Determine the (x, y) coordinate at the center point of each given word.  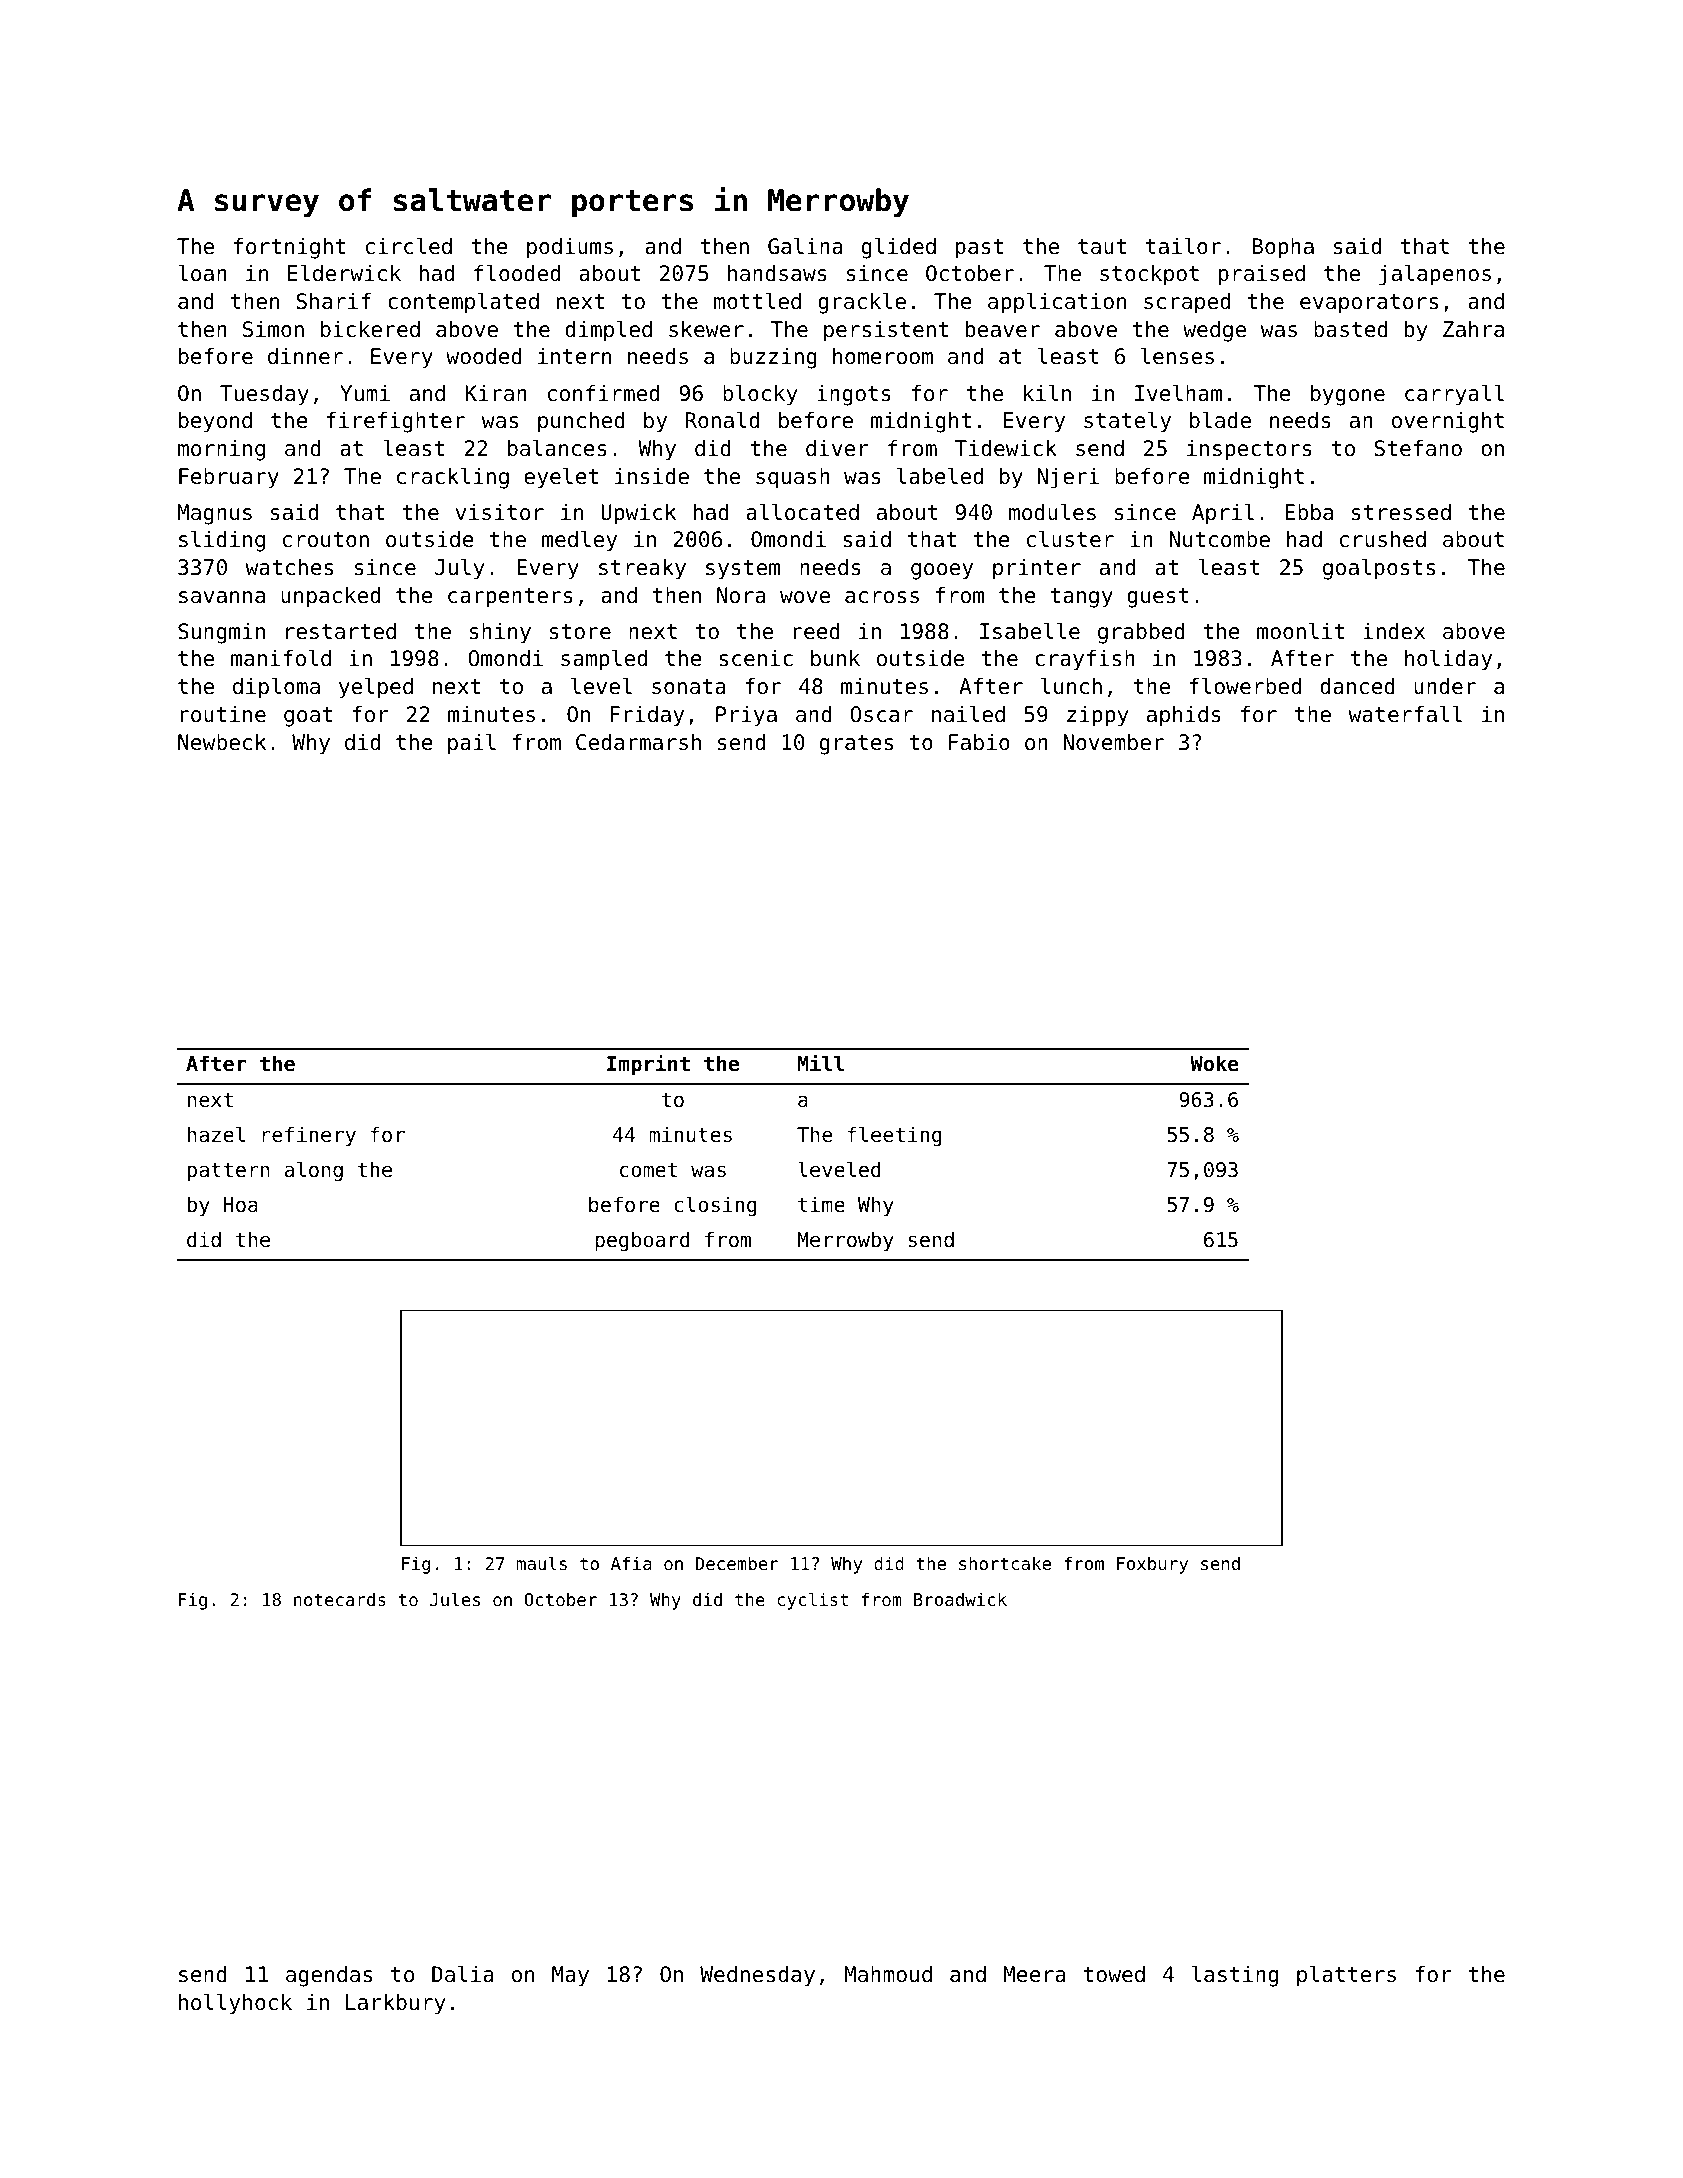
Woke (1214, 1063)
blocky (760, 395)
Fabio (979, 742)
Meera (1035, 1974)
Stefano (1418, 448)
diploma (276, 688)
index (1394, 631)
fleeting (894, 1136)
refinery (309, 1136)
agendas (329, 1976)
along (314, 1171)
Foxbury (1152, 1565)
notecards (340, 1599)
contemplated (463, 303)
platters (1346, 1976)
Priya (746, 716)
